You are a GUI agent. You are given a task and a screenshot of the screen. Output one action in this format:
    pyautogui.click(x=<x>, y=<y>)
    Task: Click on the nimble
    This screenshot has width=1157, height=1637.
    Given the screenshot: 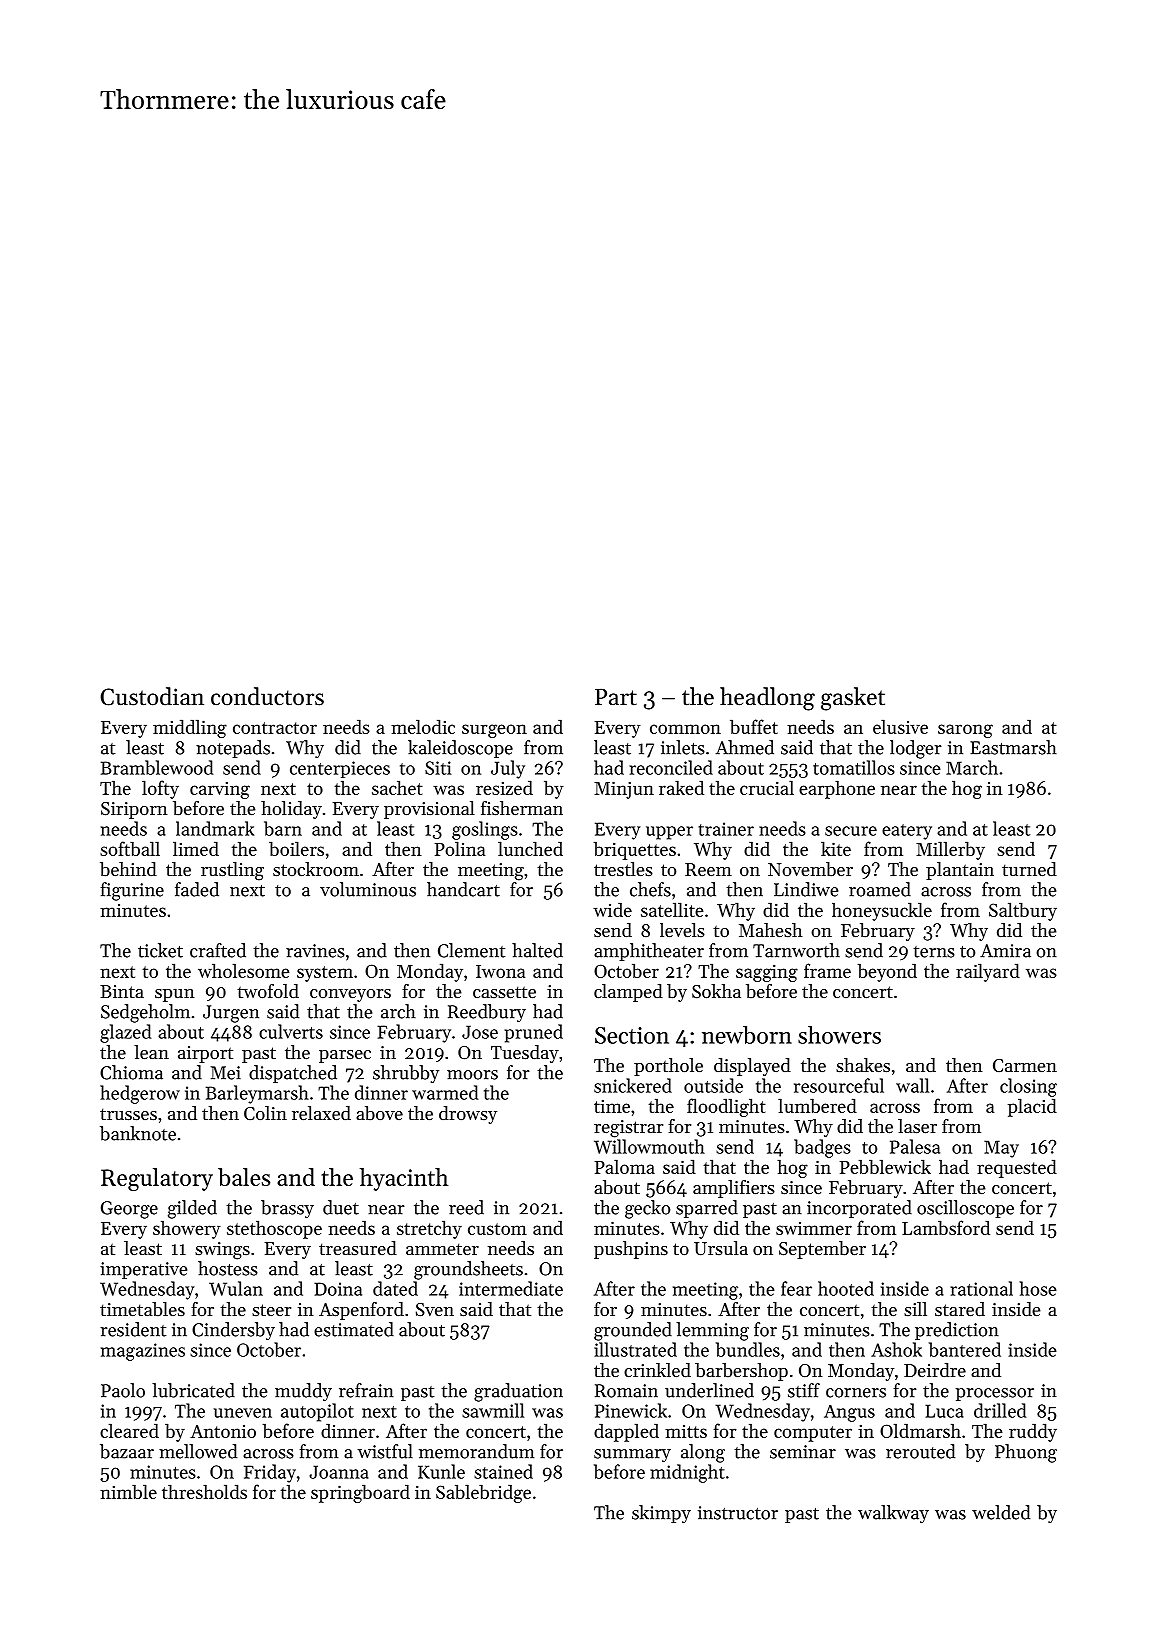 What is the action you would take?
    pyautogui.click(x=128, y=1491)
